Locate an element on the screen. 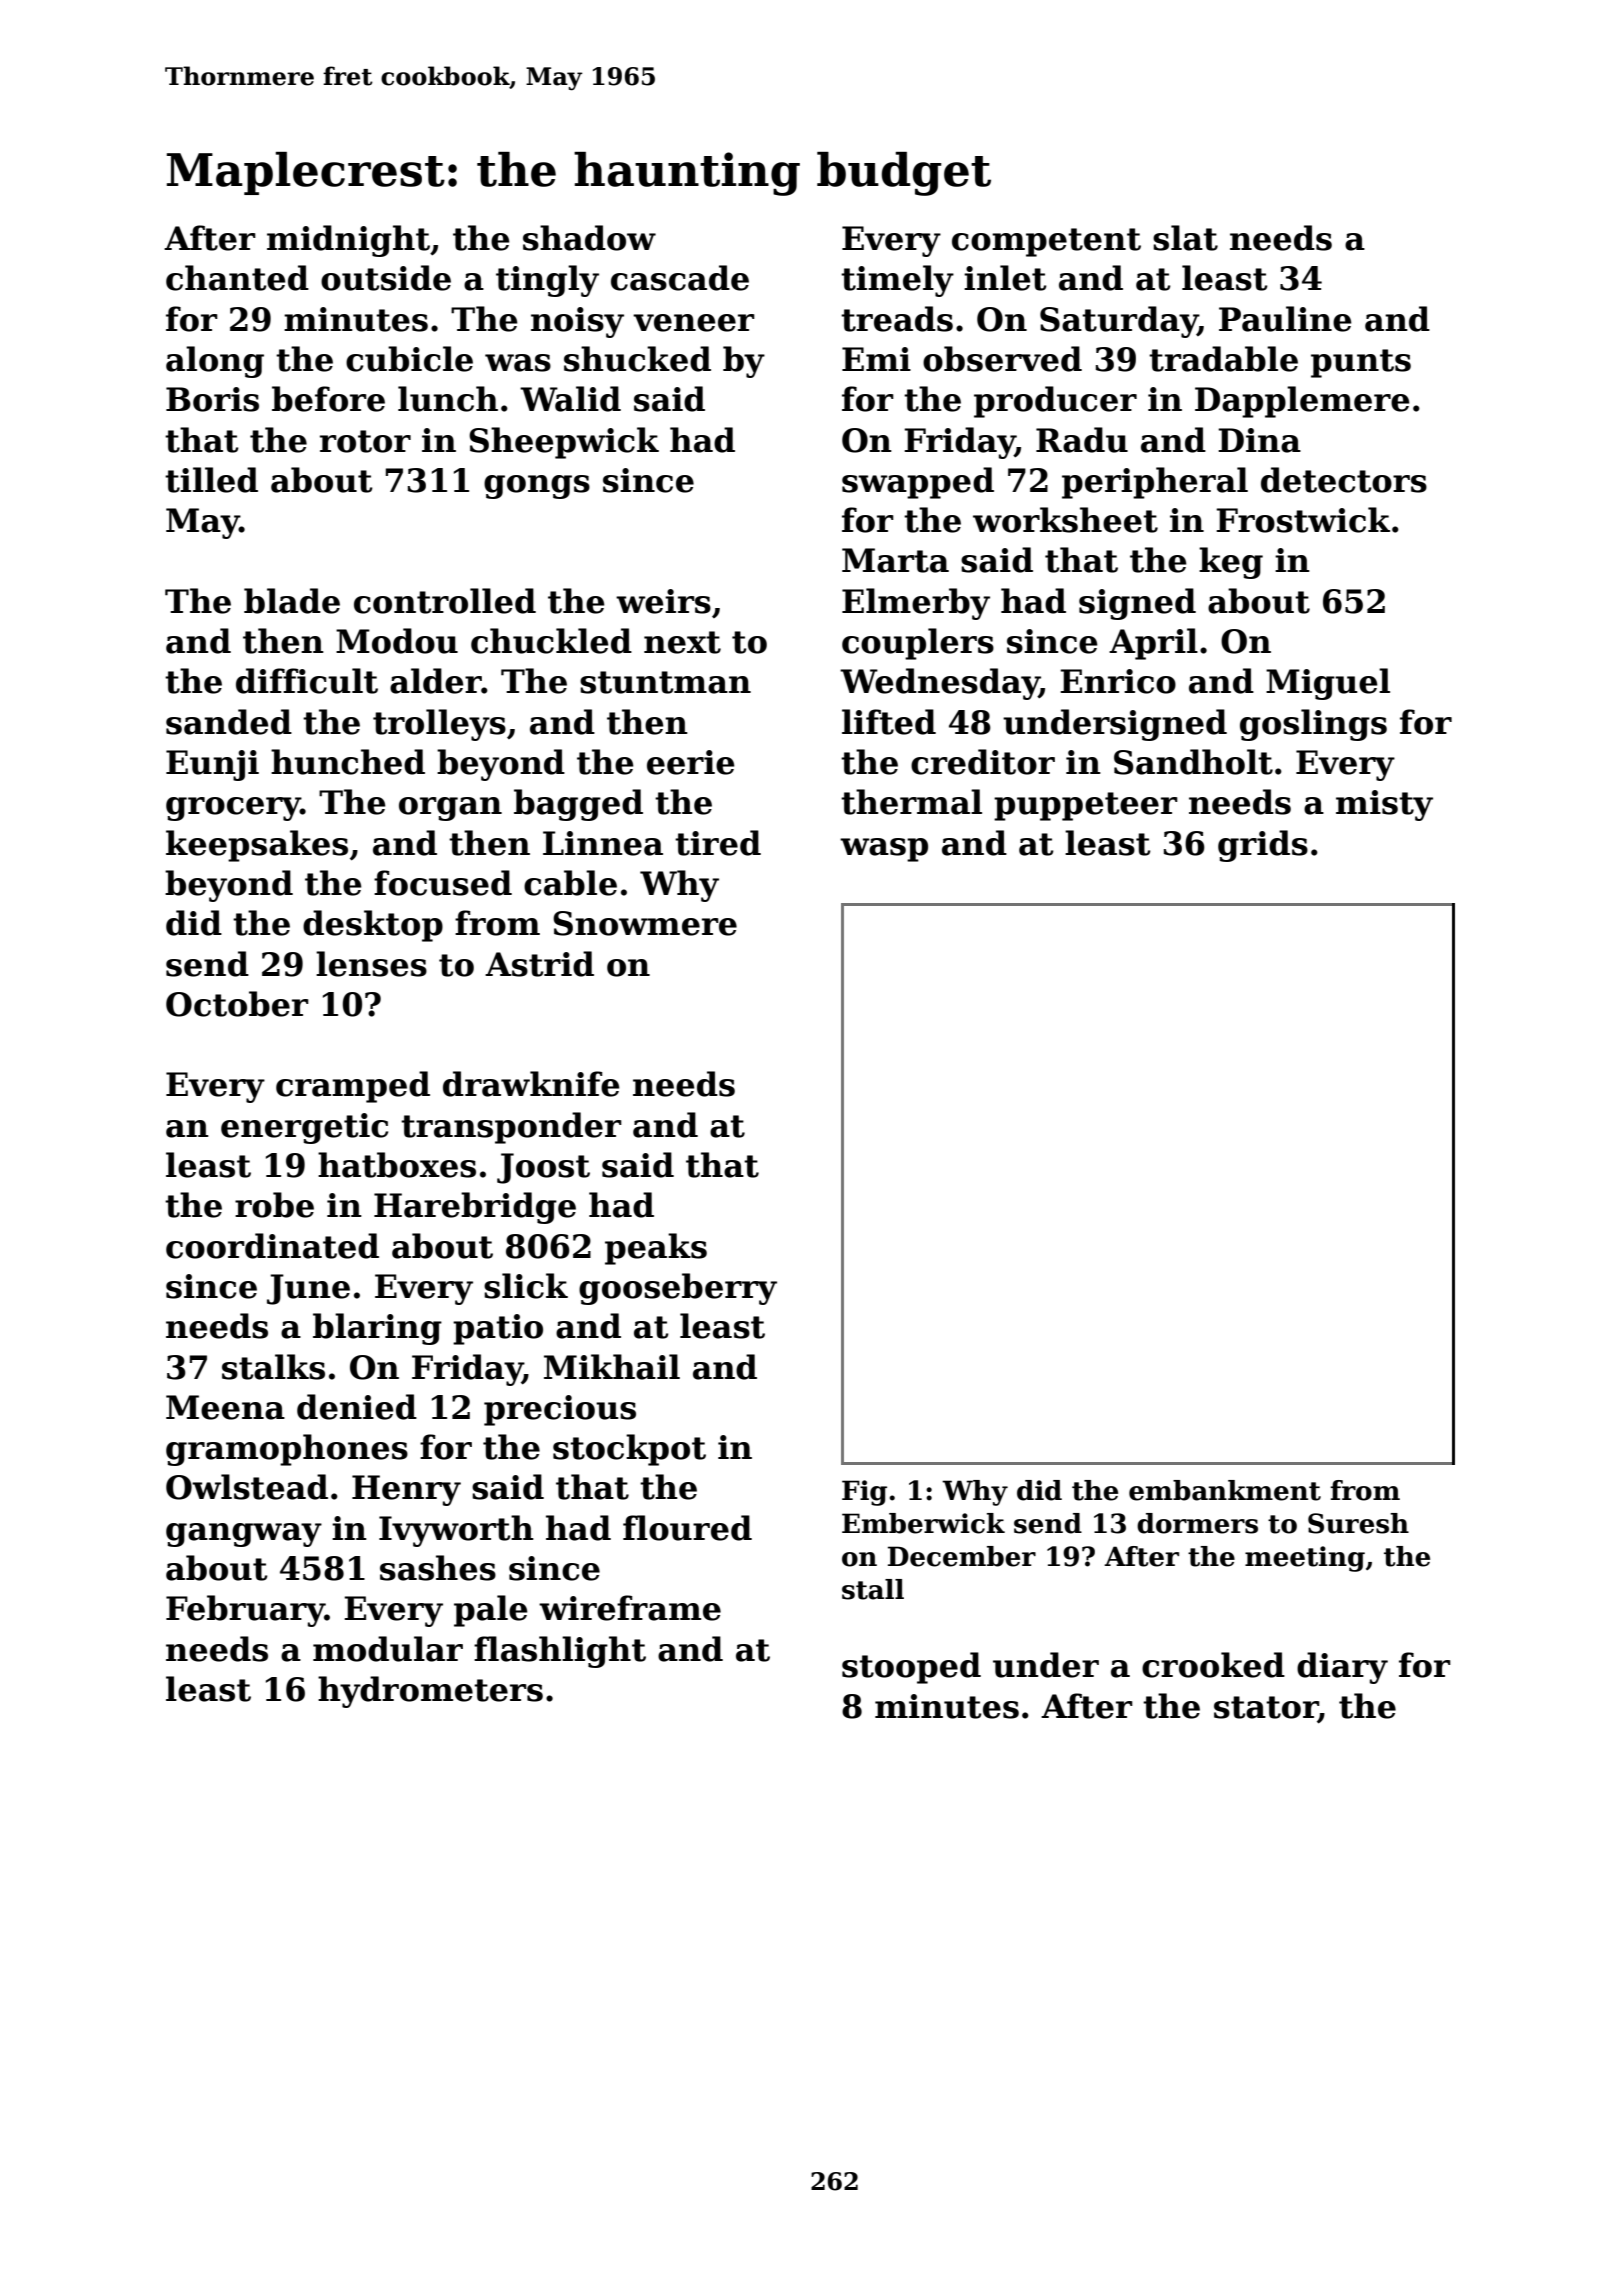 This screenshot has width=1620, height=2292. stooped is located at coordinates (911, 1668).
